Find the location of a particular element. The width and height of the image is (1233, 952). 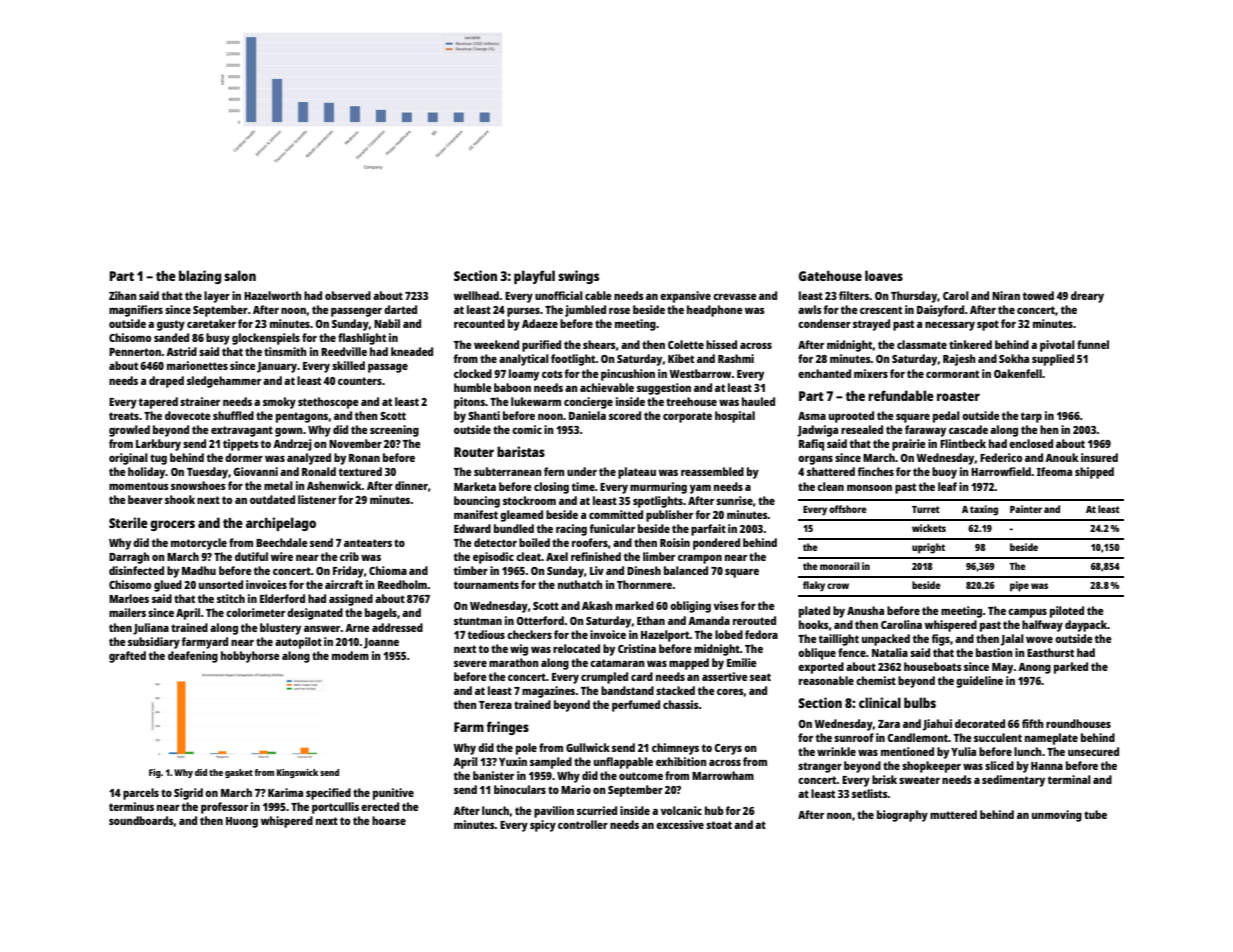

Marloes is located at coordinates (129, 598).
